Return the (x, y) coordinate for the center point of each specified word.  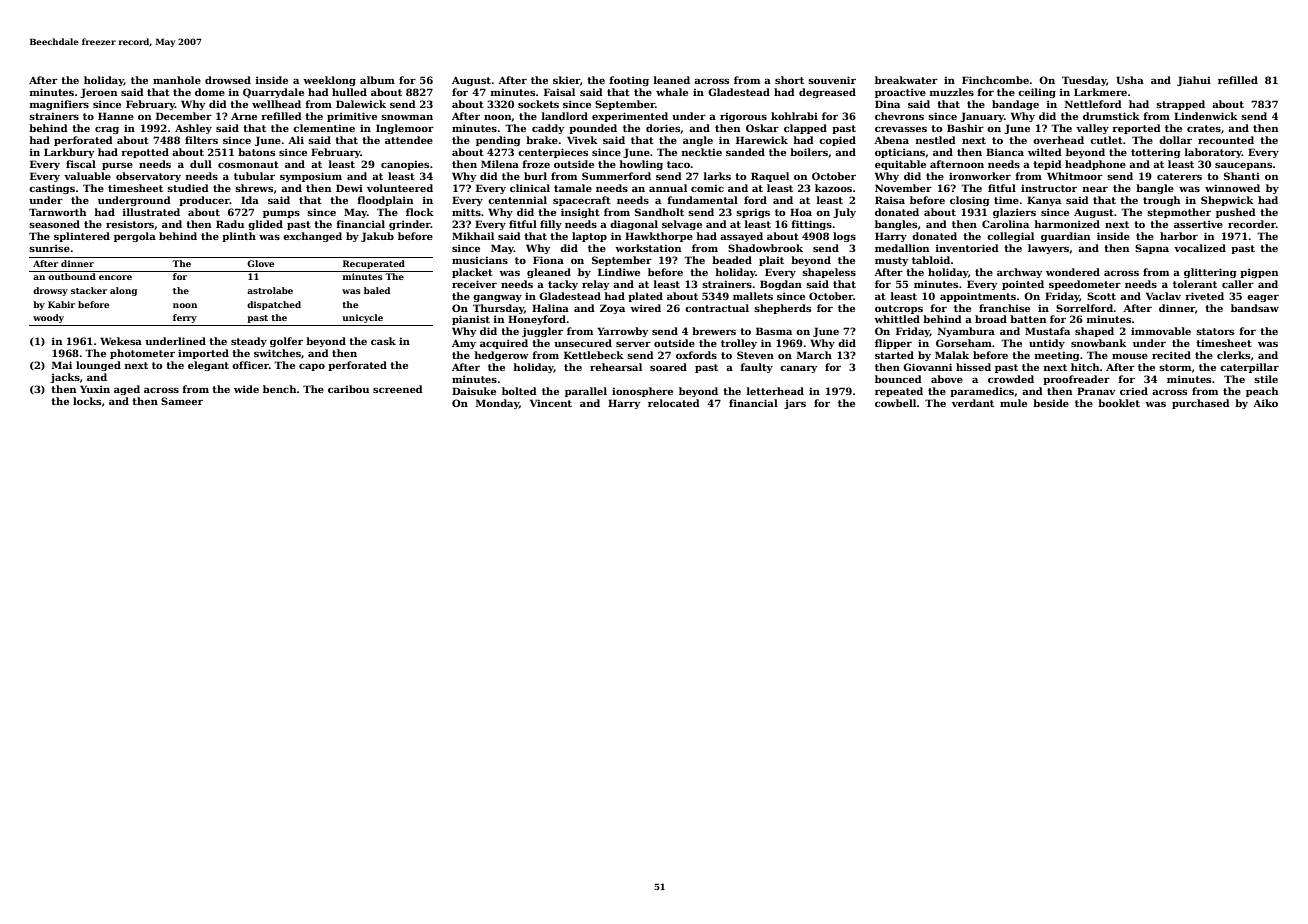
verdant (973, 403)
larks (717, 176)
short (789, 80)
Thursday (498, 309)
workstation (648, 248)
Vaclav (1163, 296)
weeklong (329, 81)
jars (795, 404)
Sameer (182, 401)
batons (256, 152)
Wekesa (121, 341)
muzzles (952, 92)
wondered (1073, 272)
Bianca (1005, 152)
